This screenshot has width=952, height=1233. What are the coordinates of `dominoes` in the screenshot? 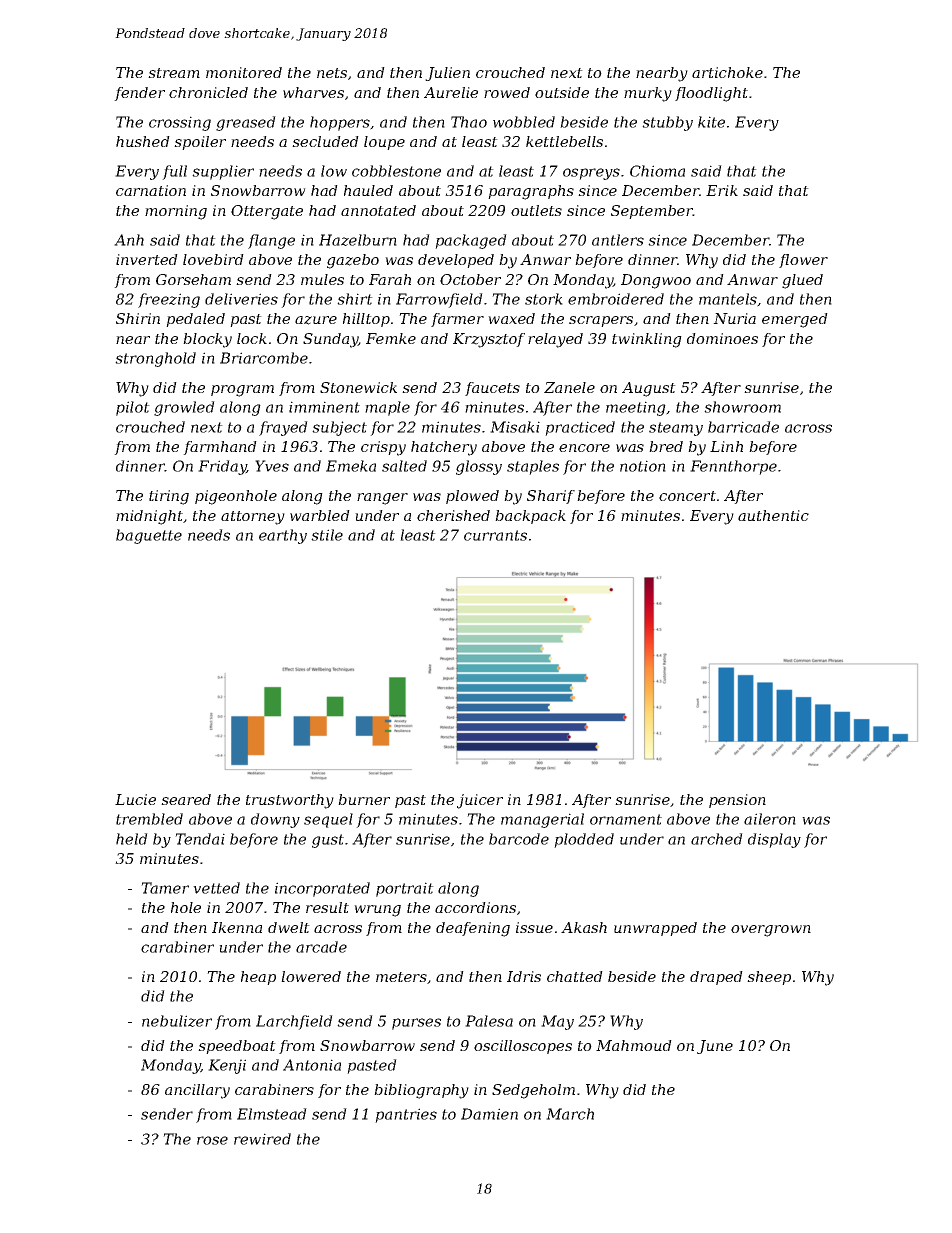 It's located at (722, 338).
